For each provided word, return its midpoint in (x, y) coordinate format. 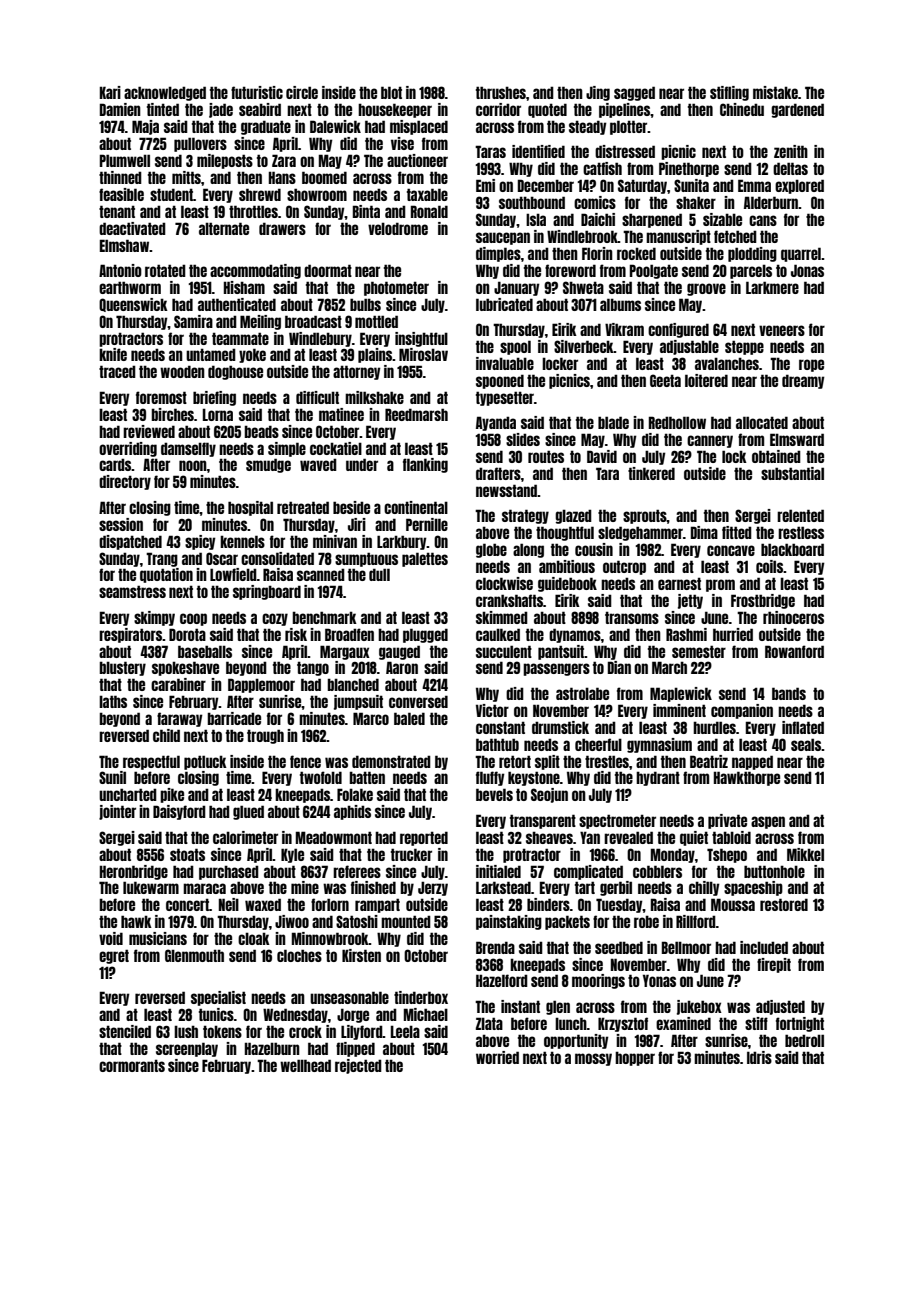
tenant (117, 211)
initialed (498, 871)
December (546, 185)
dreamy (803, 381)
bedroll (804, 1040)
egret (114, 956)
